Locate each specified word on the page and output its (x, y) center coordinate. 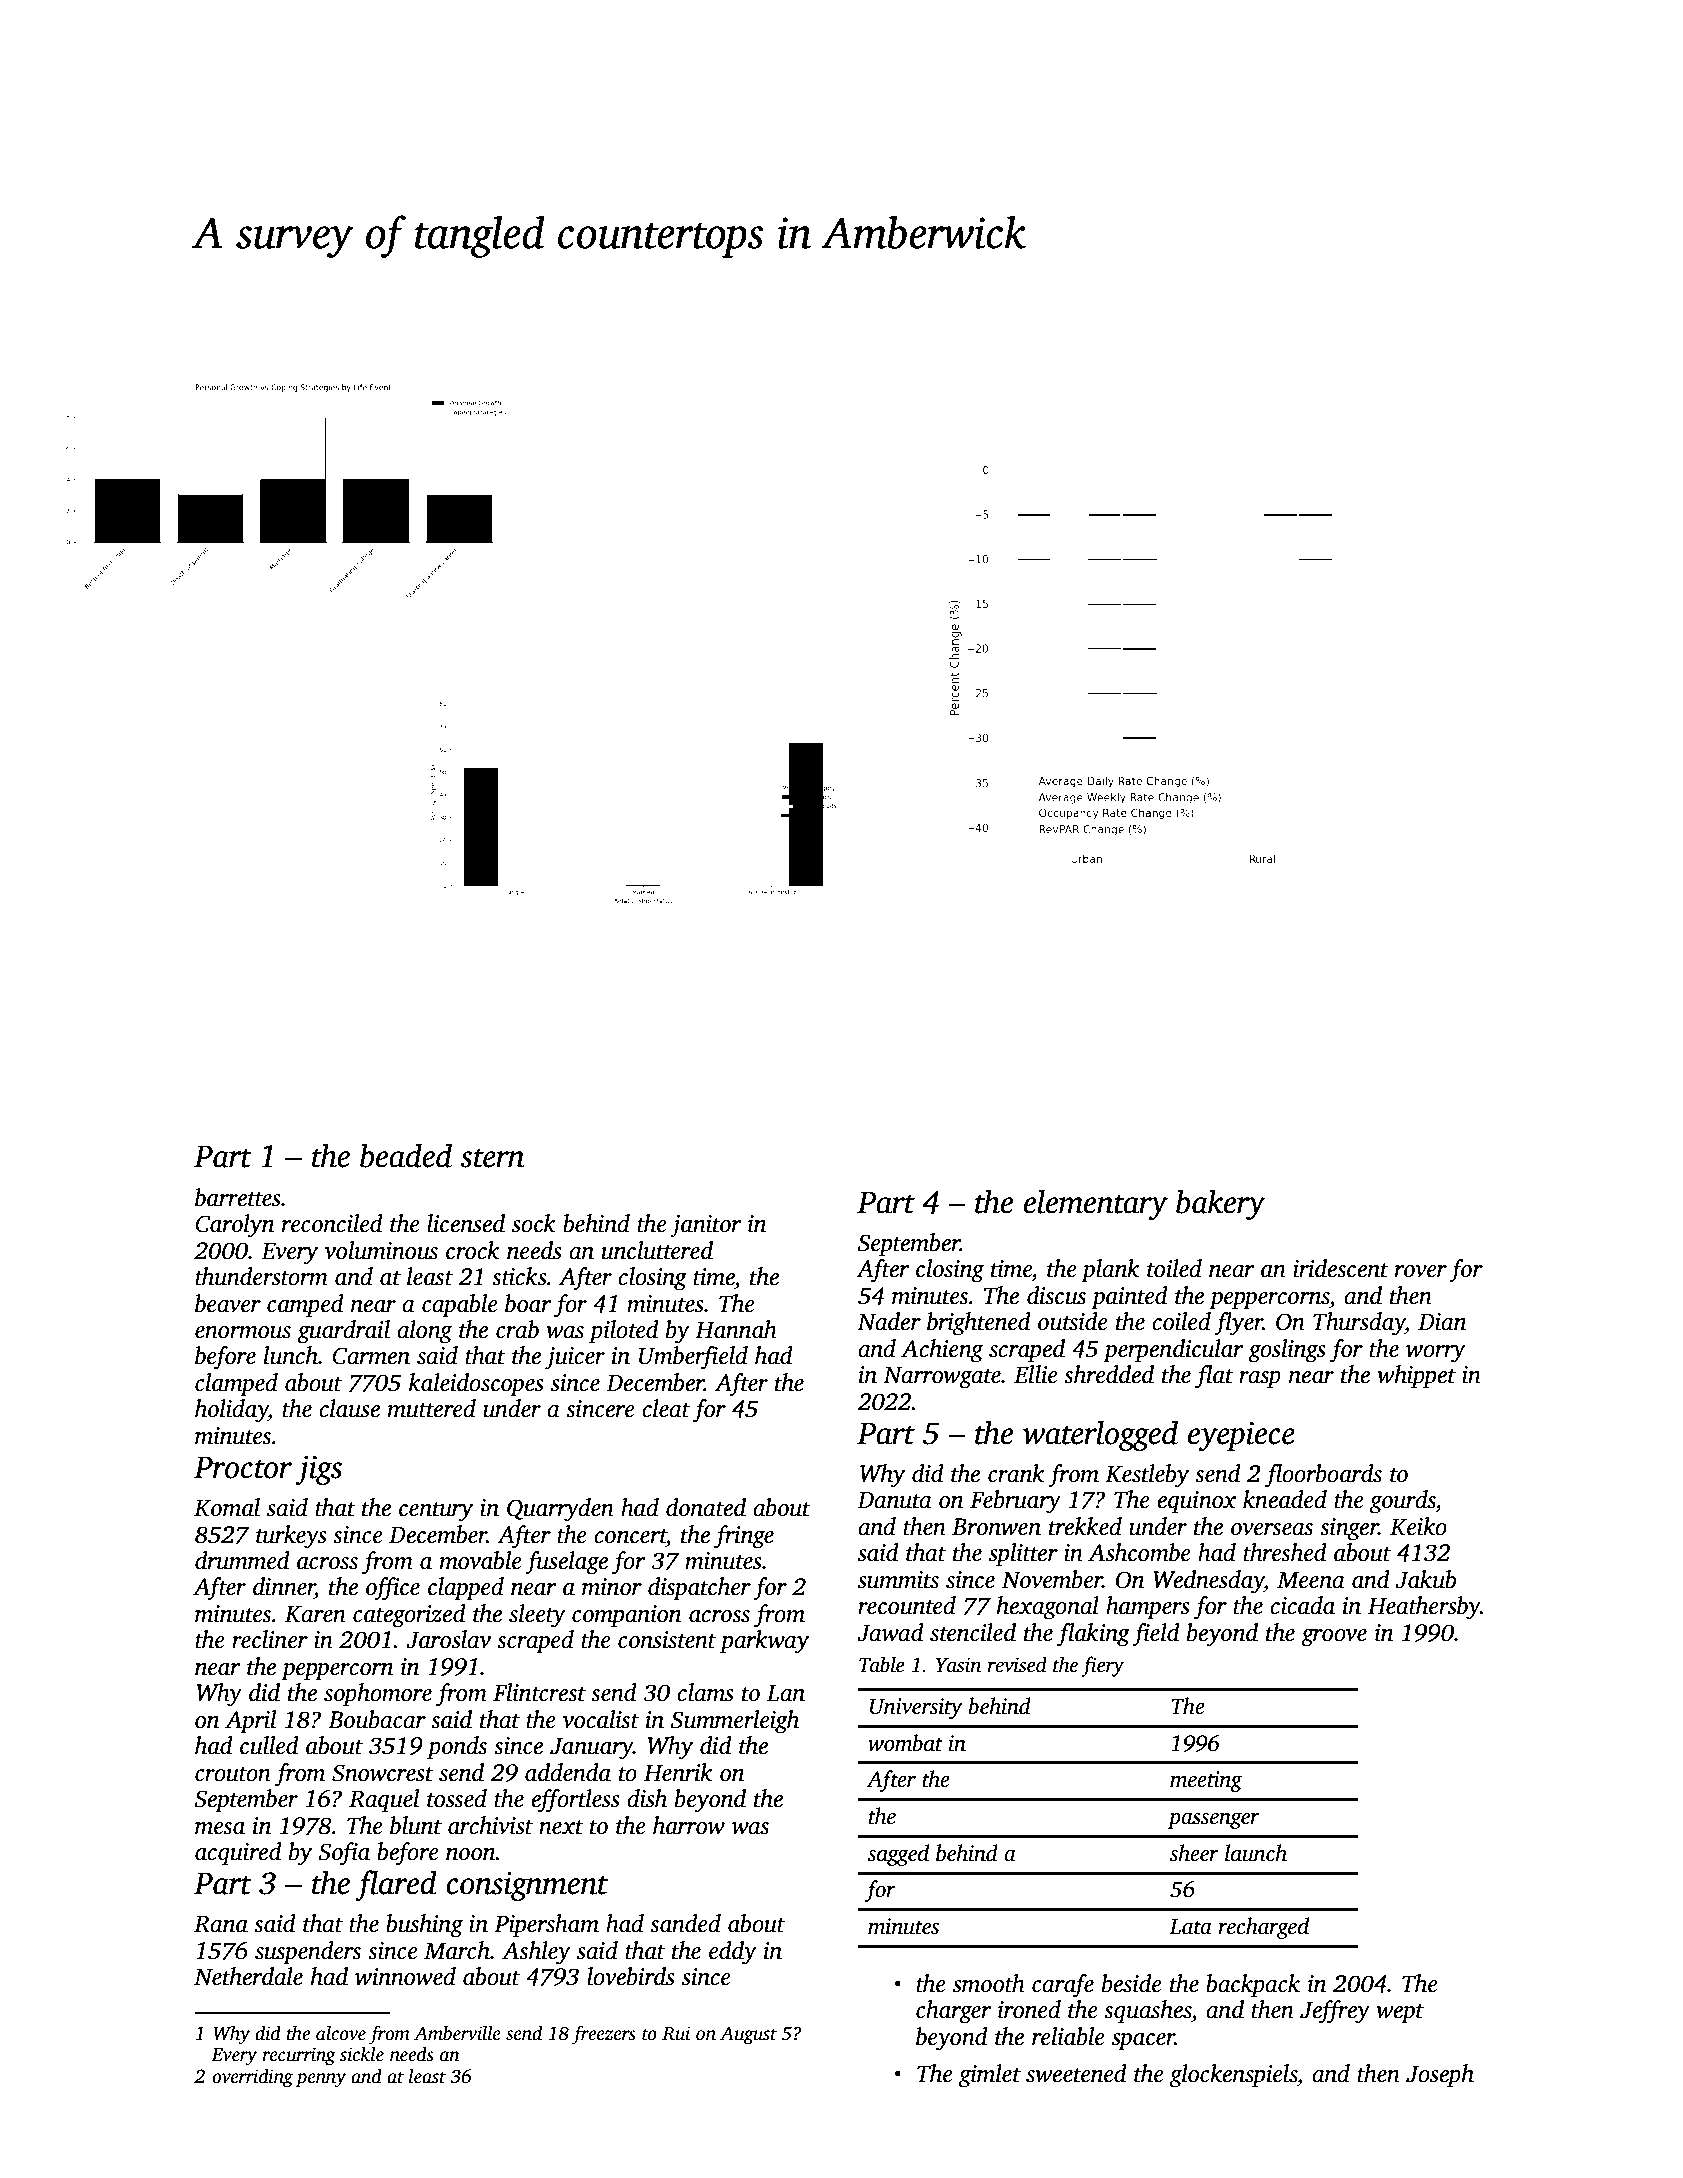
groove (1334, 1638)
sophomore (378, 1695)
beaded (406, 1155)
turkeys (291, 1537)
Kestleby (1147, 1476)
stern (492, 1158)
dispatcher (699, 1589)
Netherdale (248, 1976)
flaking (1093, 1635)
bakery (1220, 1204)
